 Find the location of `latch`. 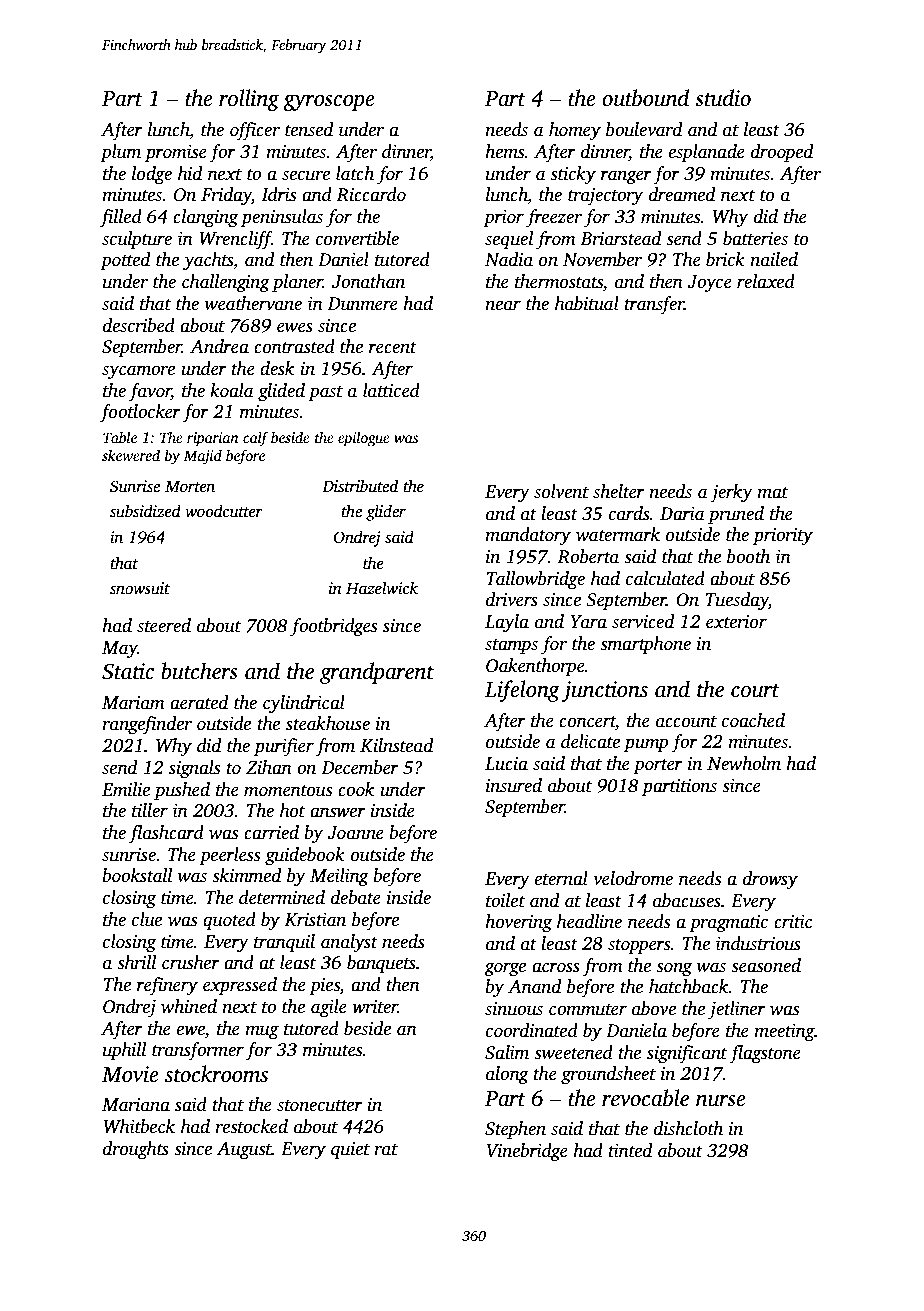

latch is located at coordinates (355, 173).
